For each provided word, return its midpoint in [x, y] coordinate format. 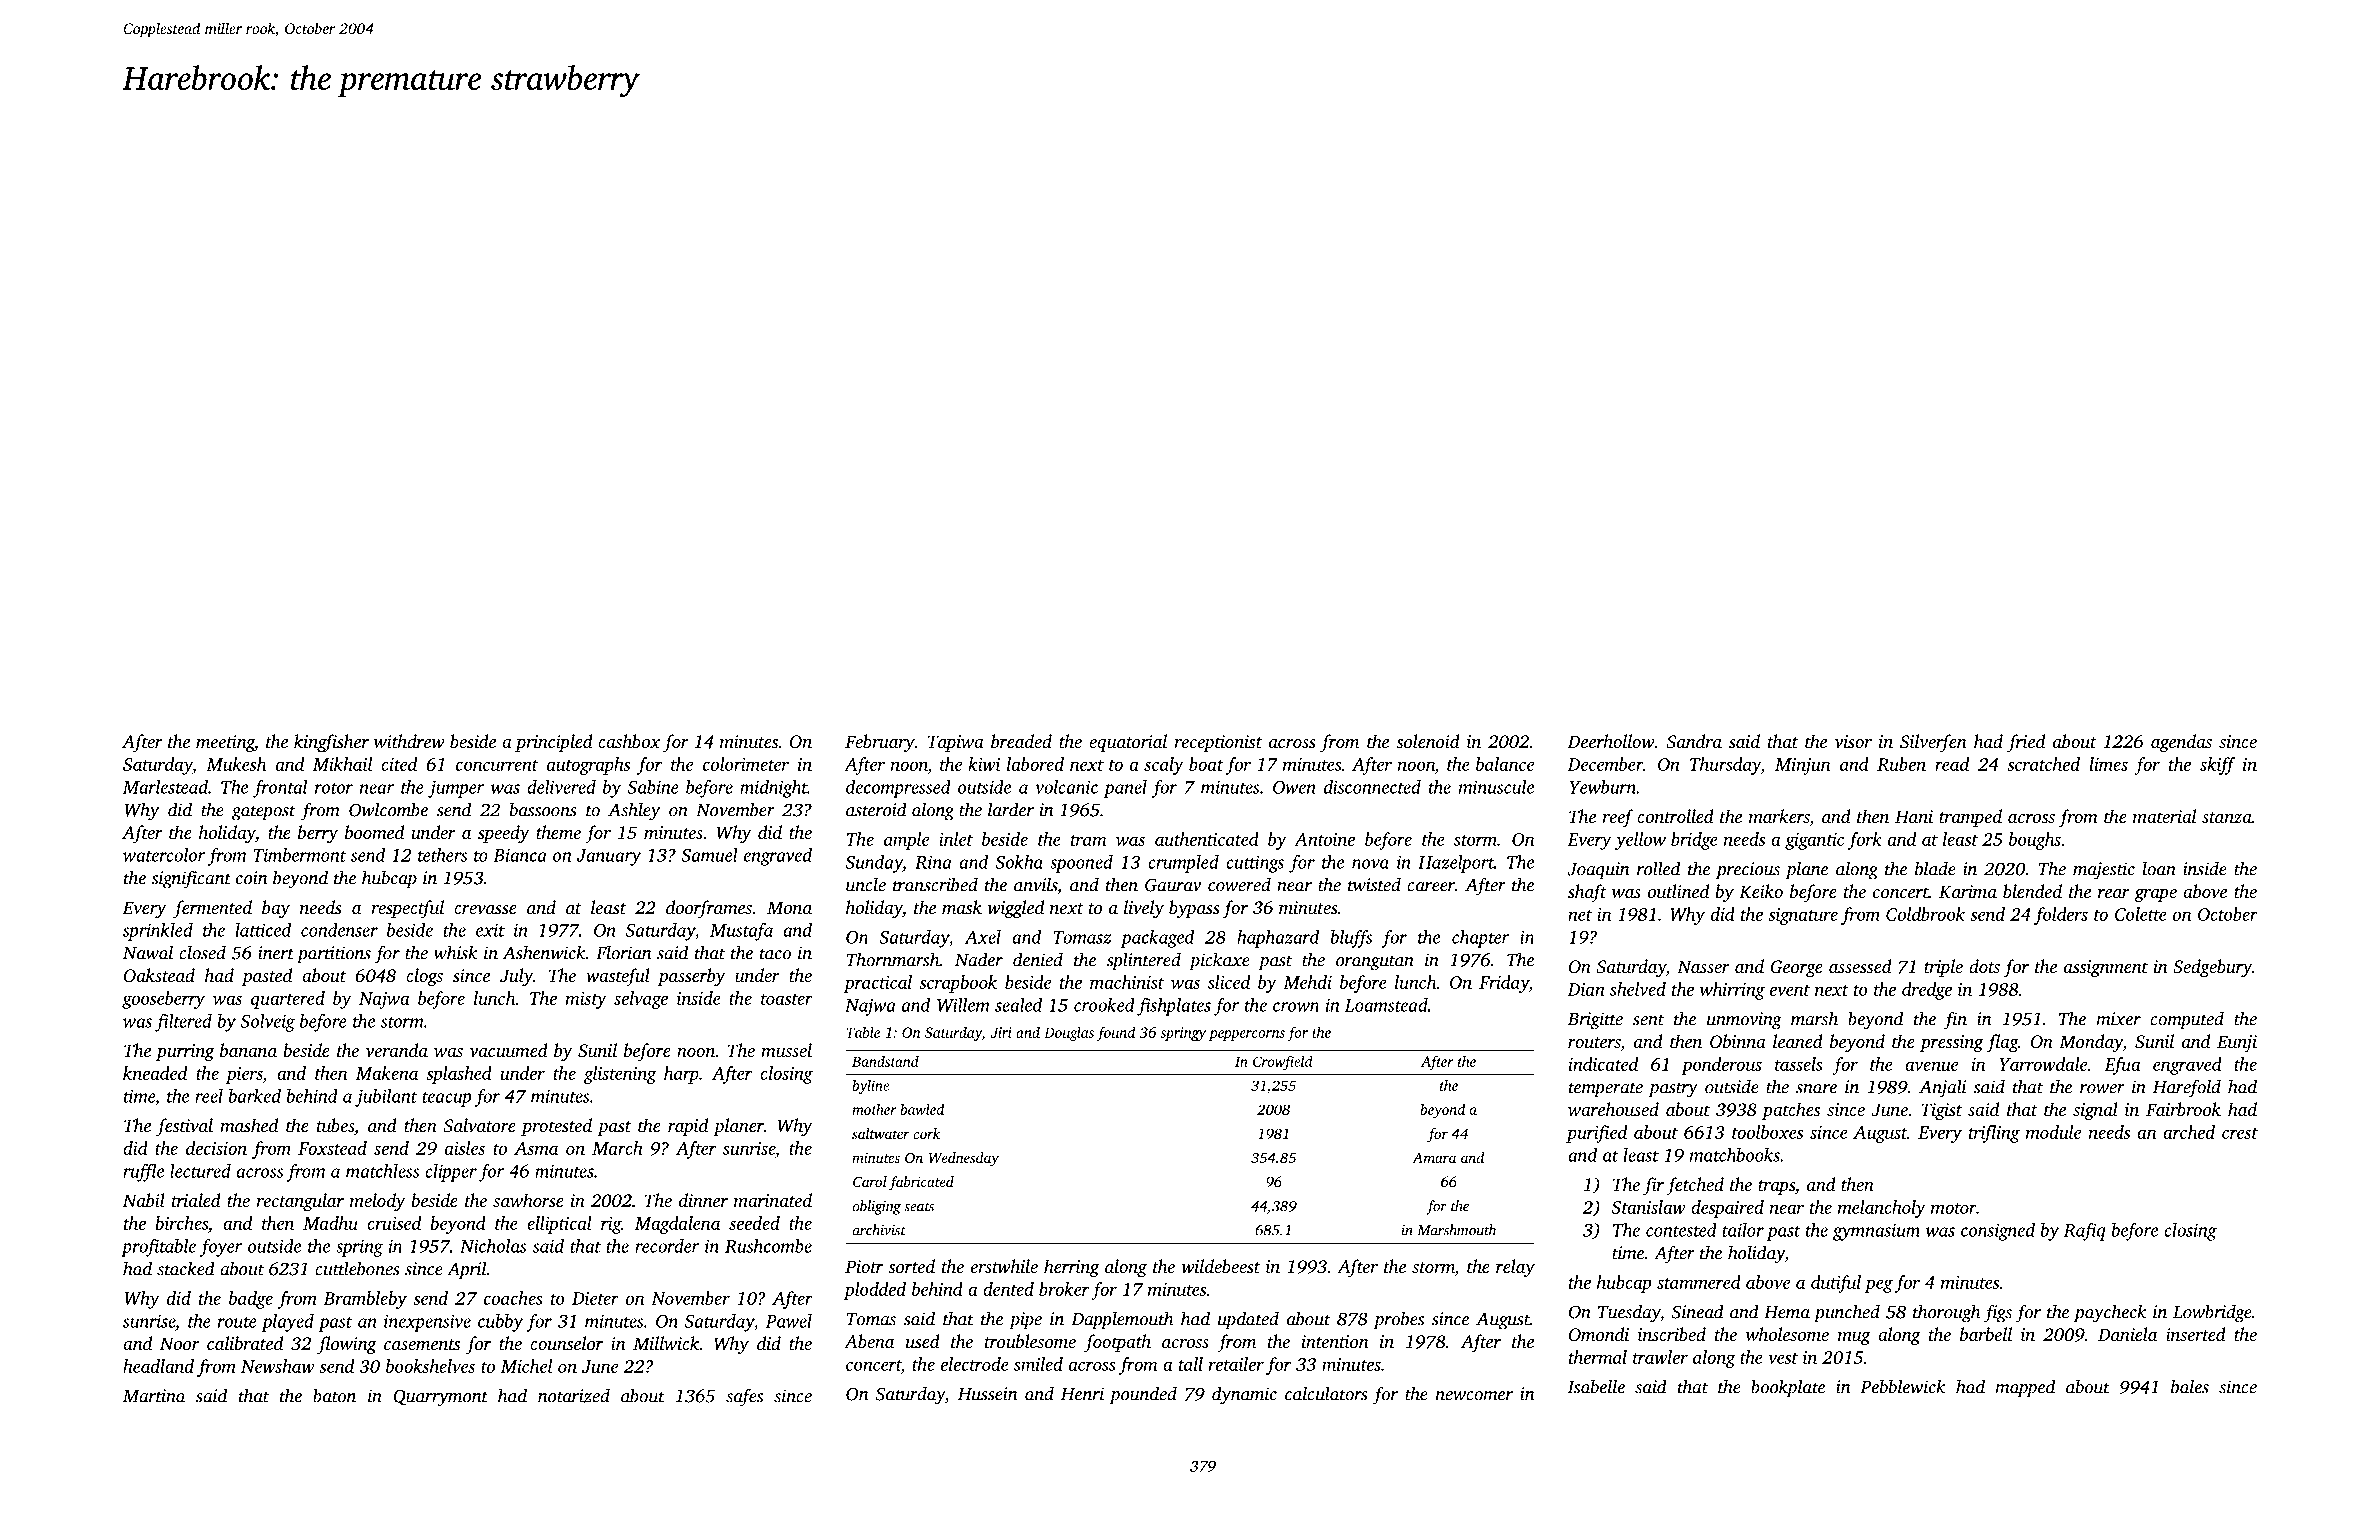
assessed [1860, 966]
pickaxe [1219, 961]
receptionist [1218, 743]
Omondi [1599, 1334]
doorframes [709, 909]
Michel [526, 1366]
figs [1998, 1313]
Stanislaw [1649, 1207]
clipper [451, 1173]
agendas [2181, 743]
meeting [225, 743]
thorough [1947, 1313]
